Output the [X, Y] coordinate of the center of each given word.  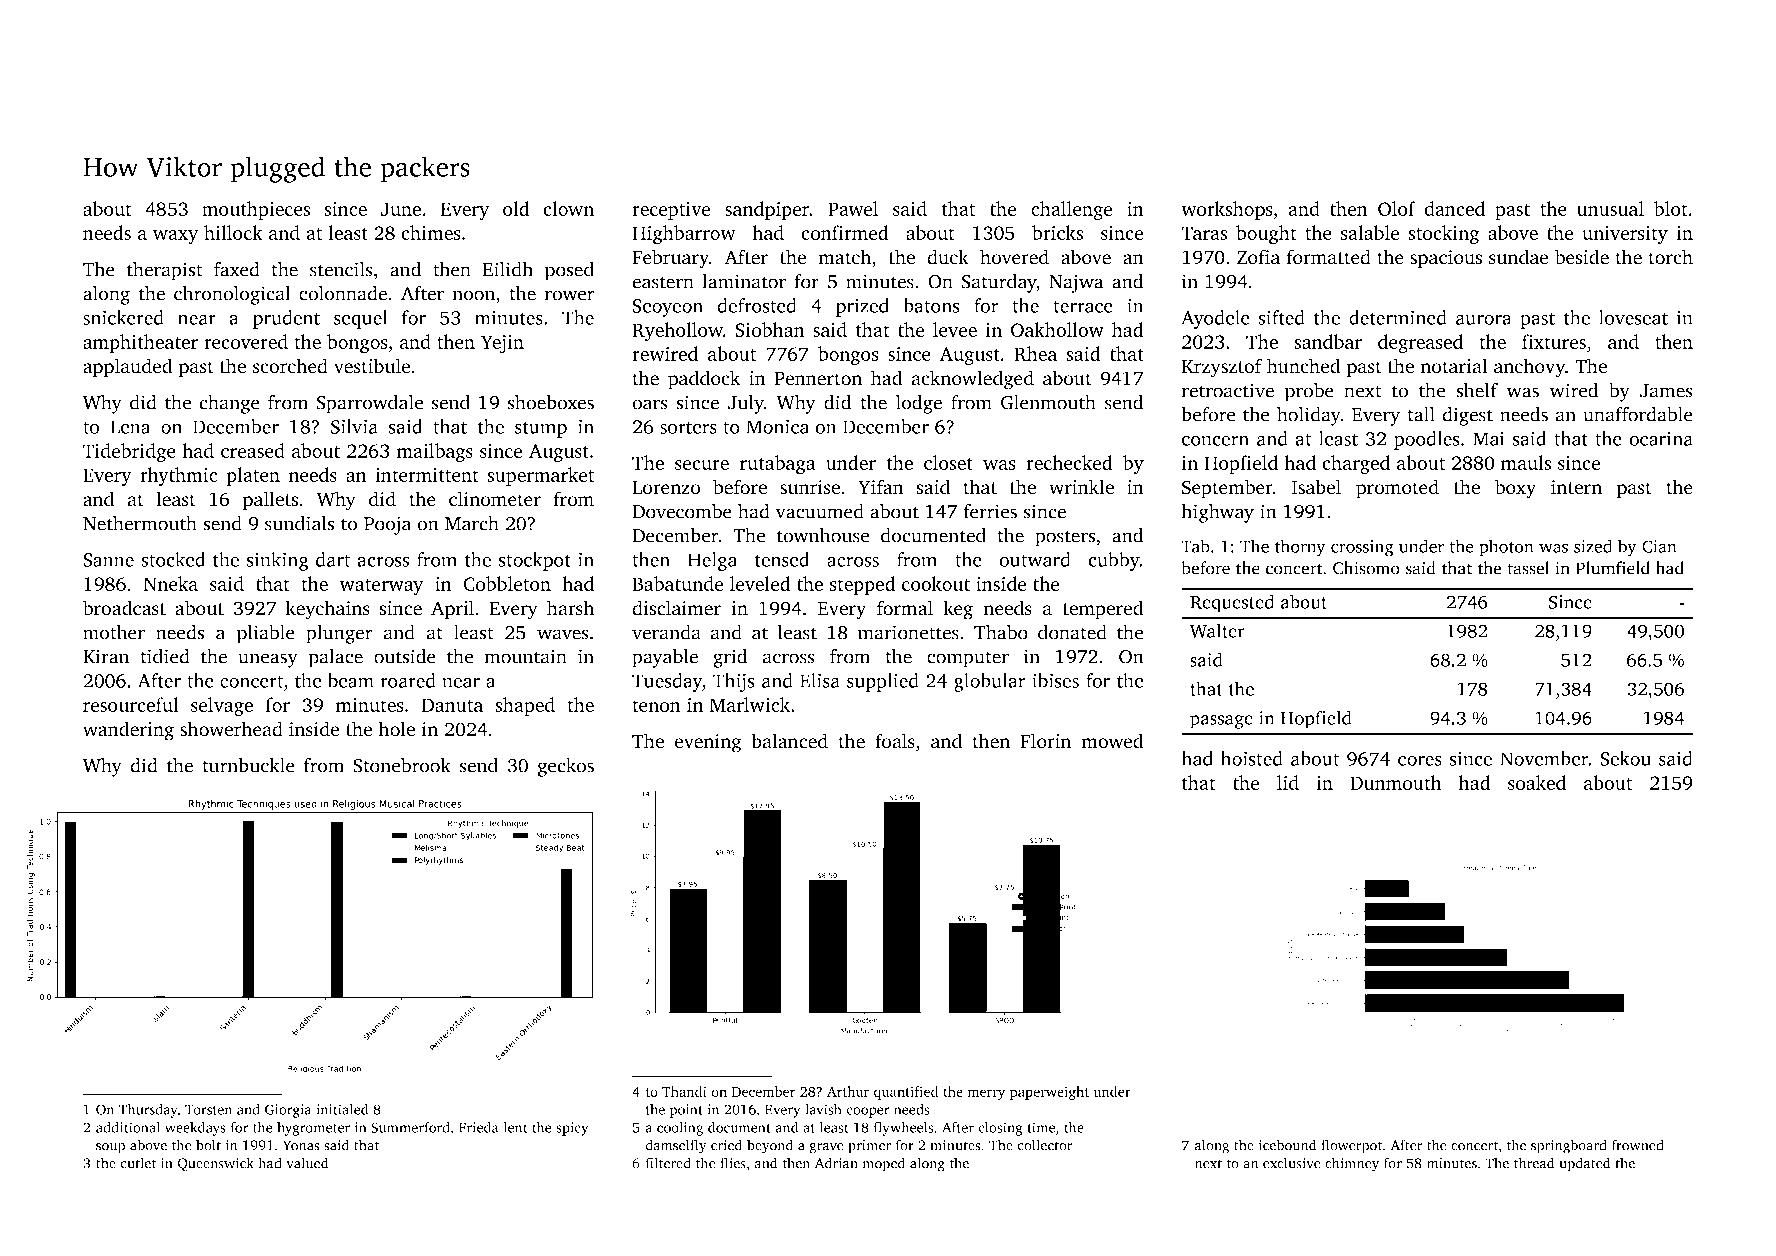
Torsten [208, 1109]
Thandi [684, 1091]
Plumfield [1613, 568]
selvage [222, 707]
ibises [1055, 680]
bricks [1057, 232]
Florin [1045, 741]
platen [253, 476]
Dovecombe [682, 511]
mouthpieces [256, 210]
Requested [1232, 603]
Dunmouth [1396, 782]
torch [1670, 257]
